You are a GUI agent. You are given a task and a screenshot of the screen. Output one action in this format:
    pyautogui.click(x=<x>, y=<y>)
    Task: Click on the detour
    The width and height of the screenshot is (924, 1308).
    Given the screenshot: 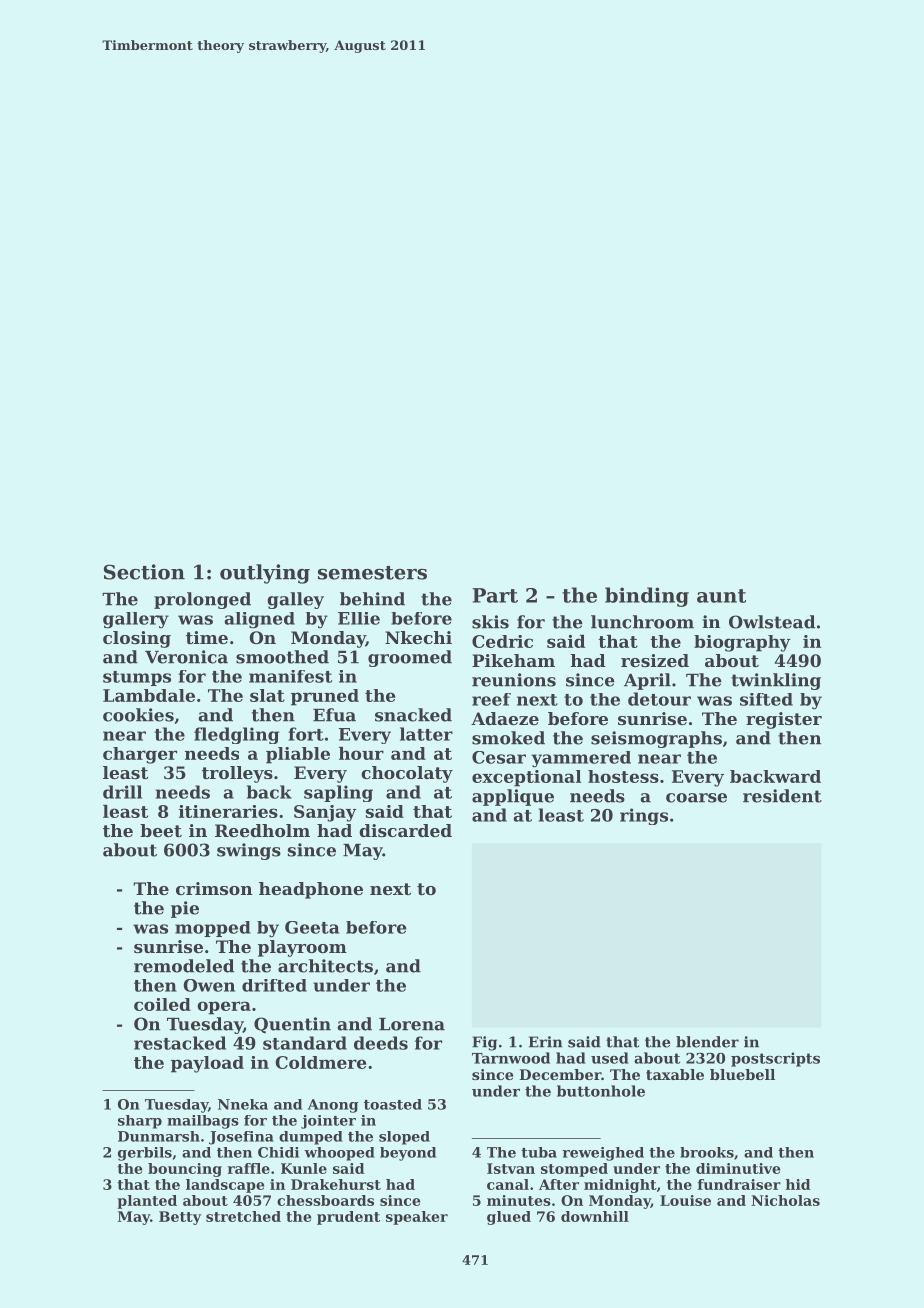 What is the action you would take?
    pyautogui.click(x=659, y=699)
